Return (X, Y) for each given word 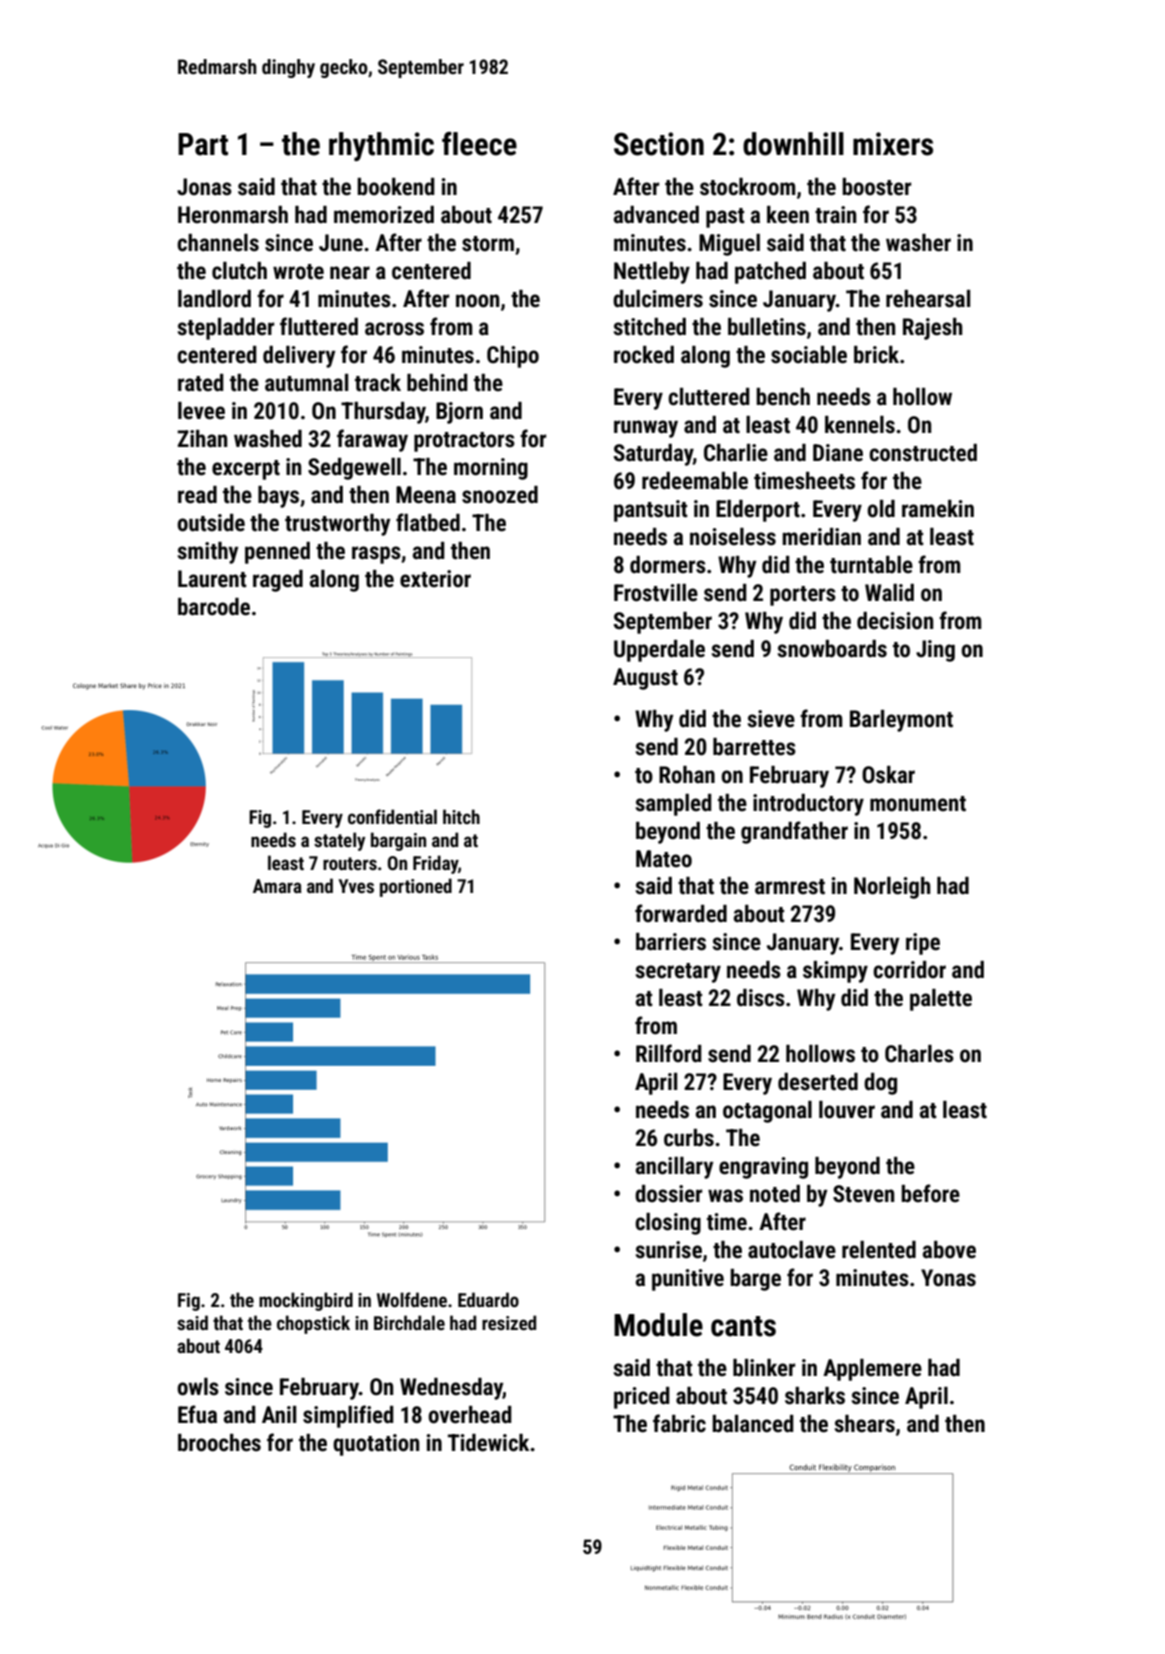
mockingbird (306, 1301)
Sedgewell (354, 469)
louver (847, 1110)
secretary (678, 973)
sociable (809, 355)
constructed (923, 453)
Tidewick (488, 1443)
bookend (396, 187)
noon (477, 301)
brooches (219, 1443)
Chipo (513, 357)
